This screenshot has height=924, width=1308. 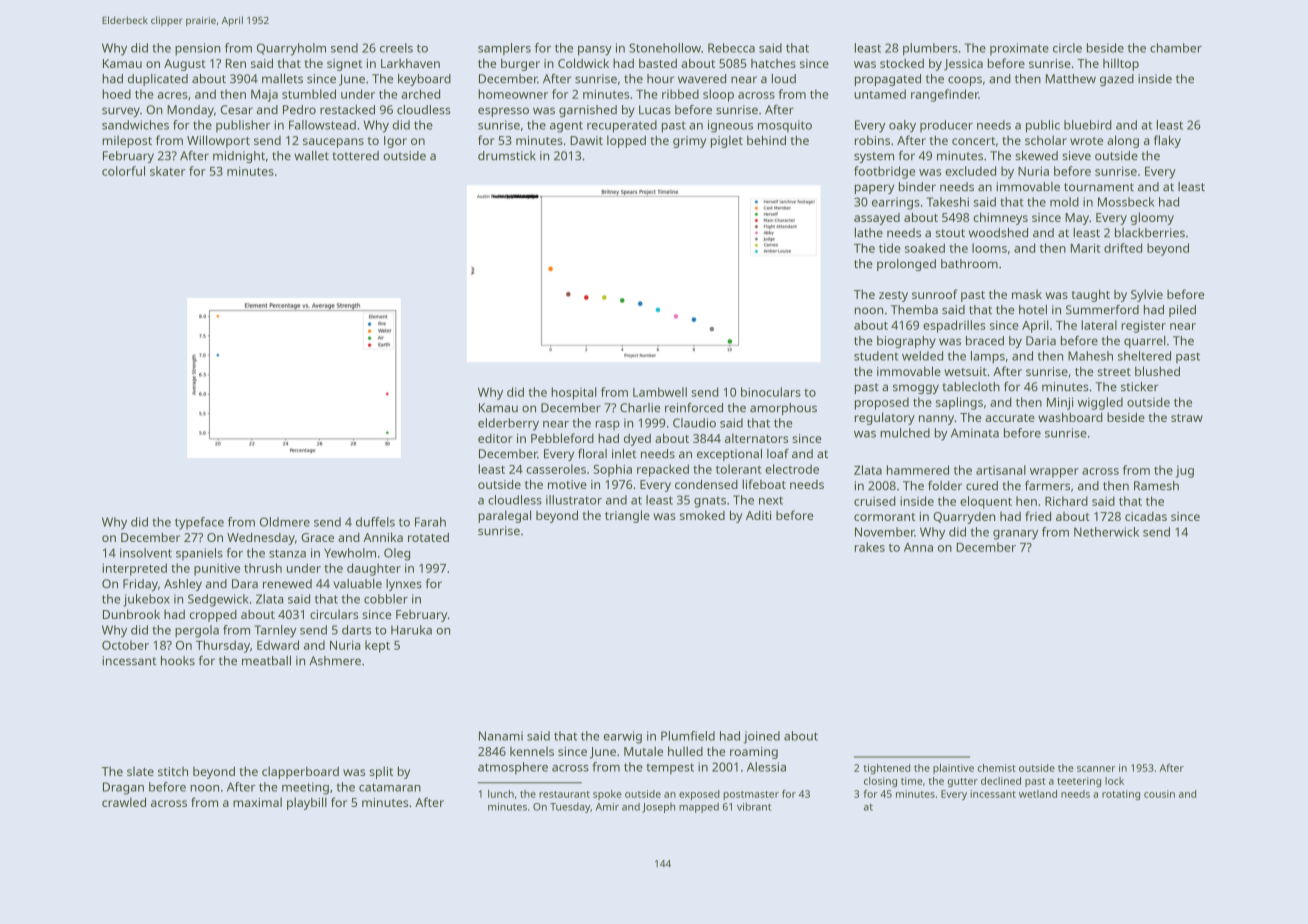 What do you see at coordinates (640, 407) in the screenshot?
I see `Charlie` at bounding box center [640, 407].
